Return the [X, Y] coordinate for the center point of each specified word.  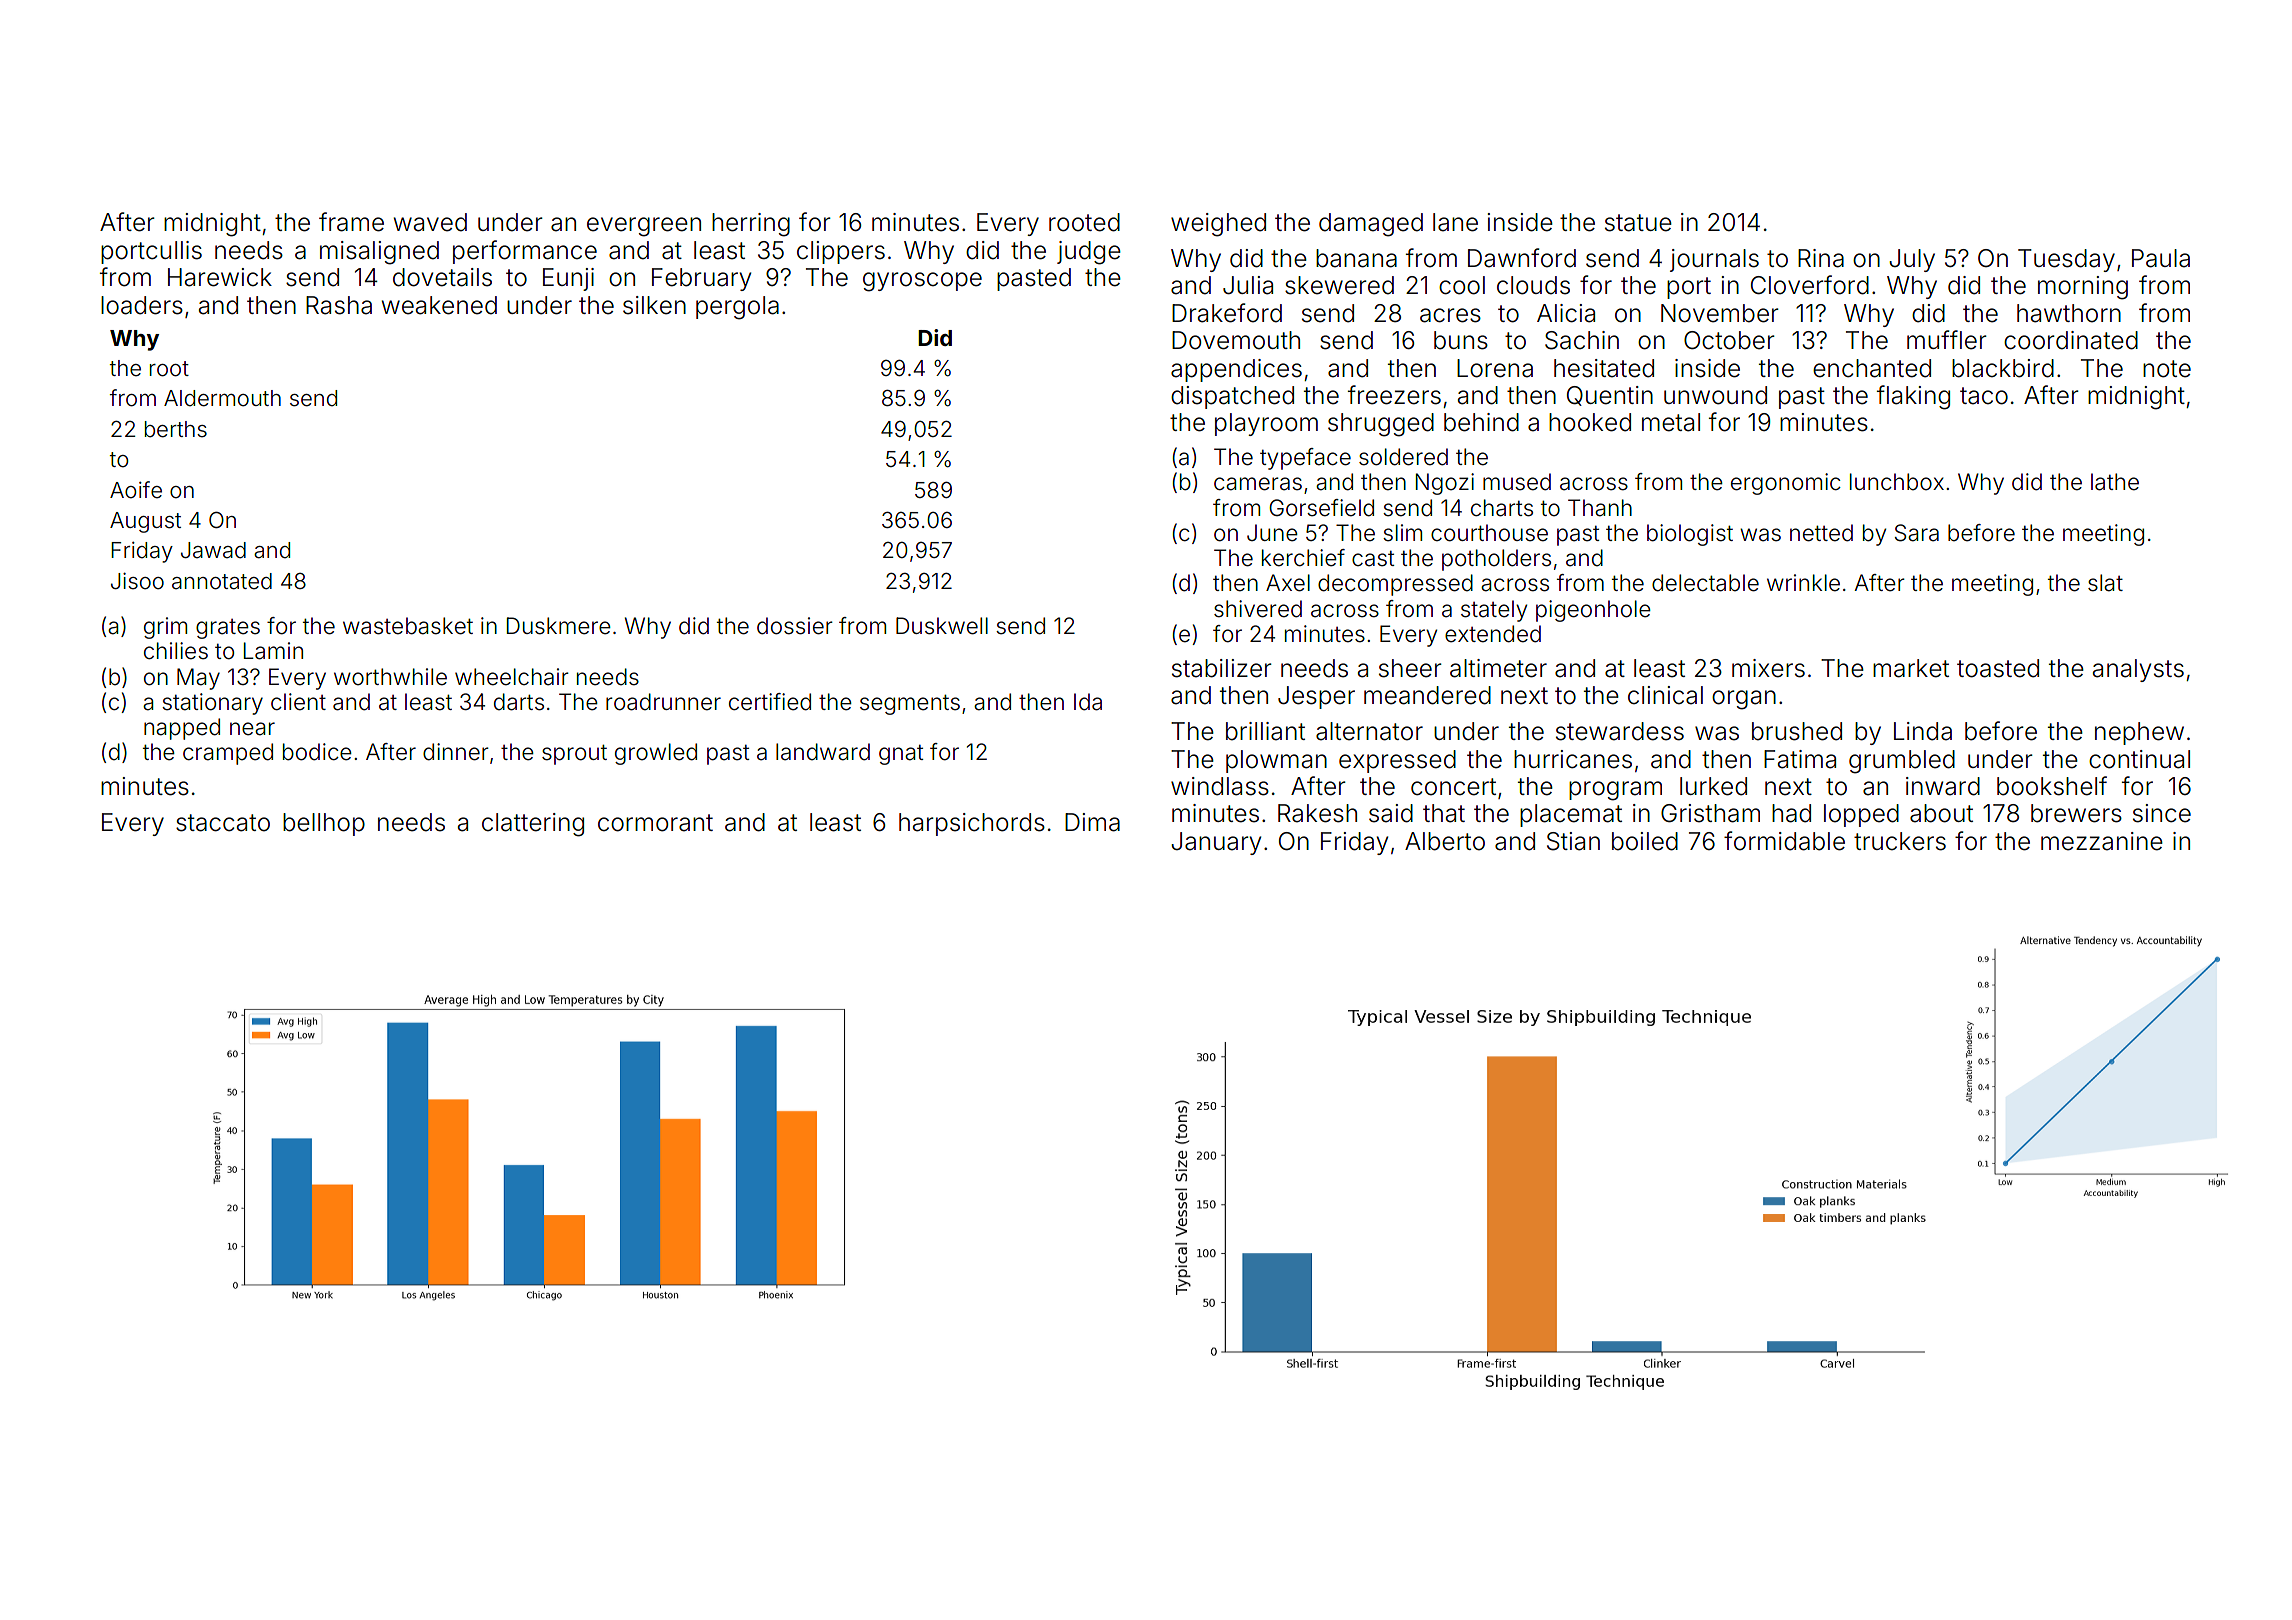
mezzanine [2102, 841]
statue [1638, 223]
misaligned [379, 253]
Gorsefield [1321, 508]
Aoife [136, 490]
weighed [1218, 225]
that [1444, 813]
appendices [1236, 370]
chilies [176, 651]
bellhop [324, 824]
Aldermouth [222, 398]
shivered [1258, 609]
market [1911, 668]
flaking [1913, 397]
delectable [1705, 583]
